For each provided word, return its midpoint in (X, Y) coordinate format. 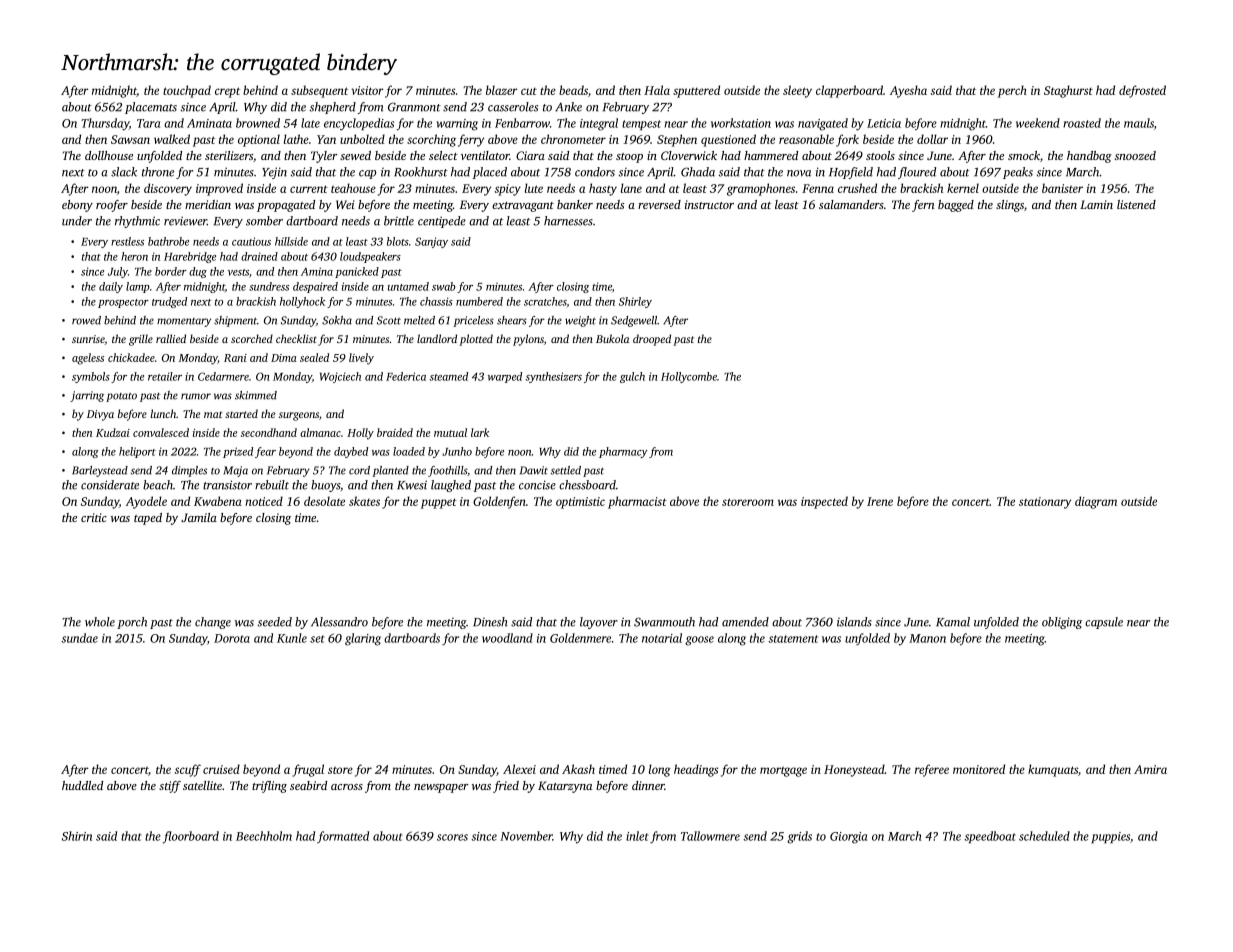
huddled (82, 785)
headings (696, 770)
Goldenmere (580, 638)
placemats (151, 108)
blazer (502, 90)
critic (94, 517)
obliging (1062, 623)
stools (880, 155)
